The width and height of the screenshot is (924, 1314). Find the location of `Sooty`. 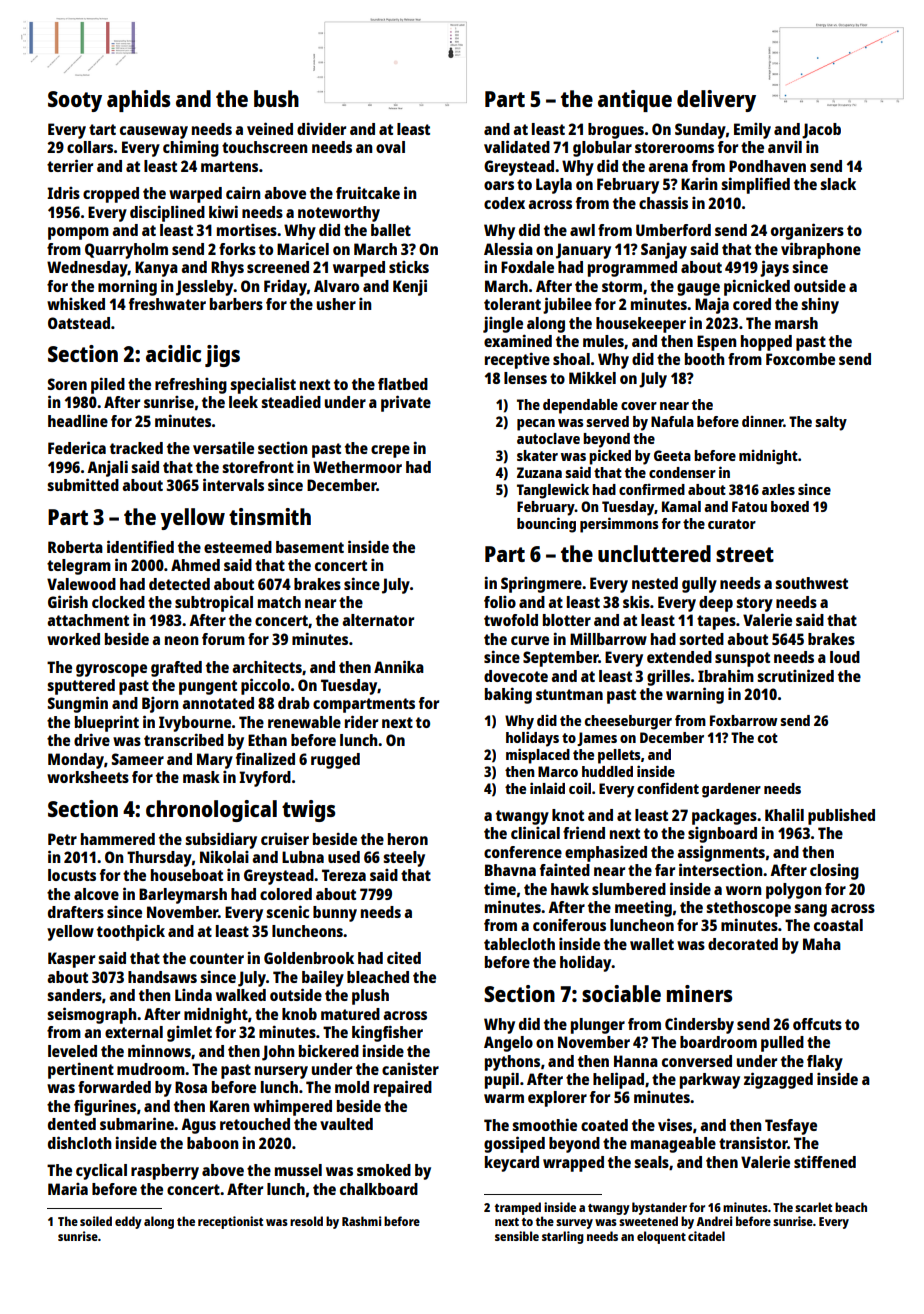

Sooty is located at coordinates (75, 101).
